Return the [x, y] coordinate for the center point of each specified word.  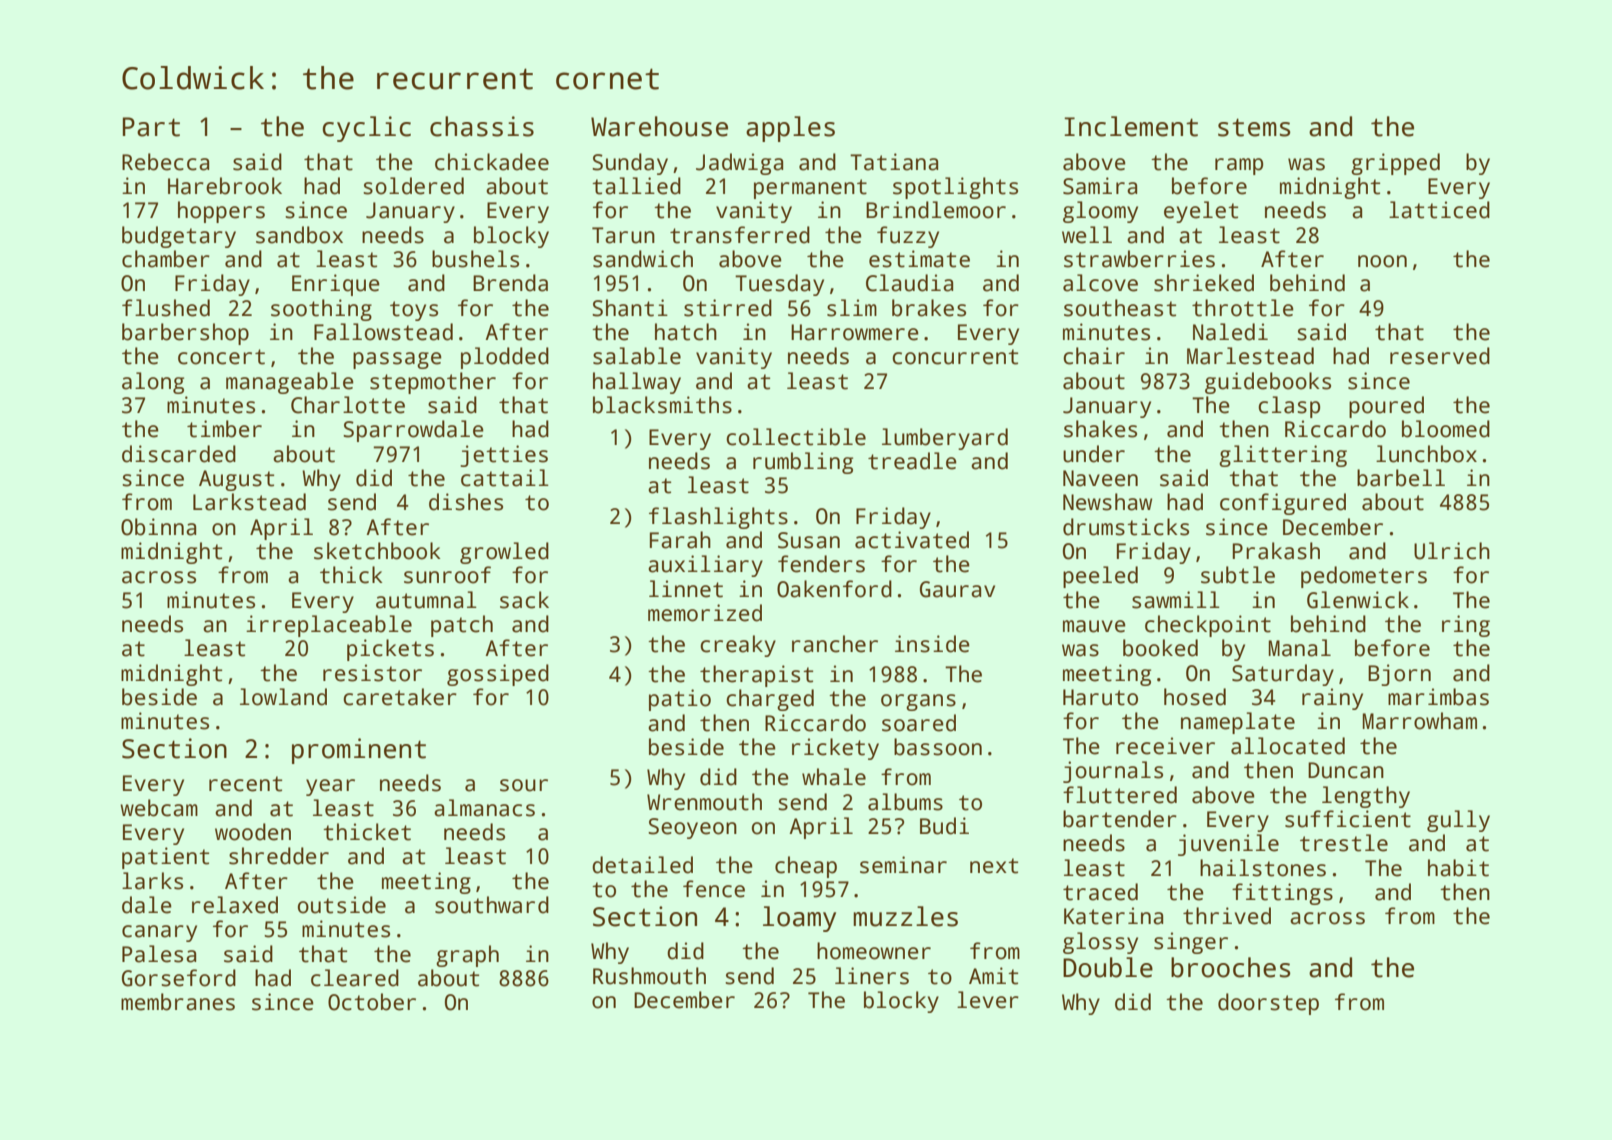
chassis [482, 126]
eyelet [1201, 212]
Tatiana [894, 162]
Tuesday [779, 285]
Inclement [1131, 126]
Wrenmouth [704, 802]
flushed [166, 308]
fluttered [1120, 795]
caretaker [400, 697]
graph [467, 956]
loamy [799, 919]
